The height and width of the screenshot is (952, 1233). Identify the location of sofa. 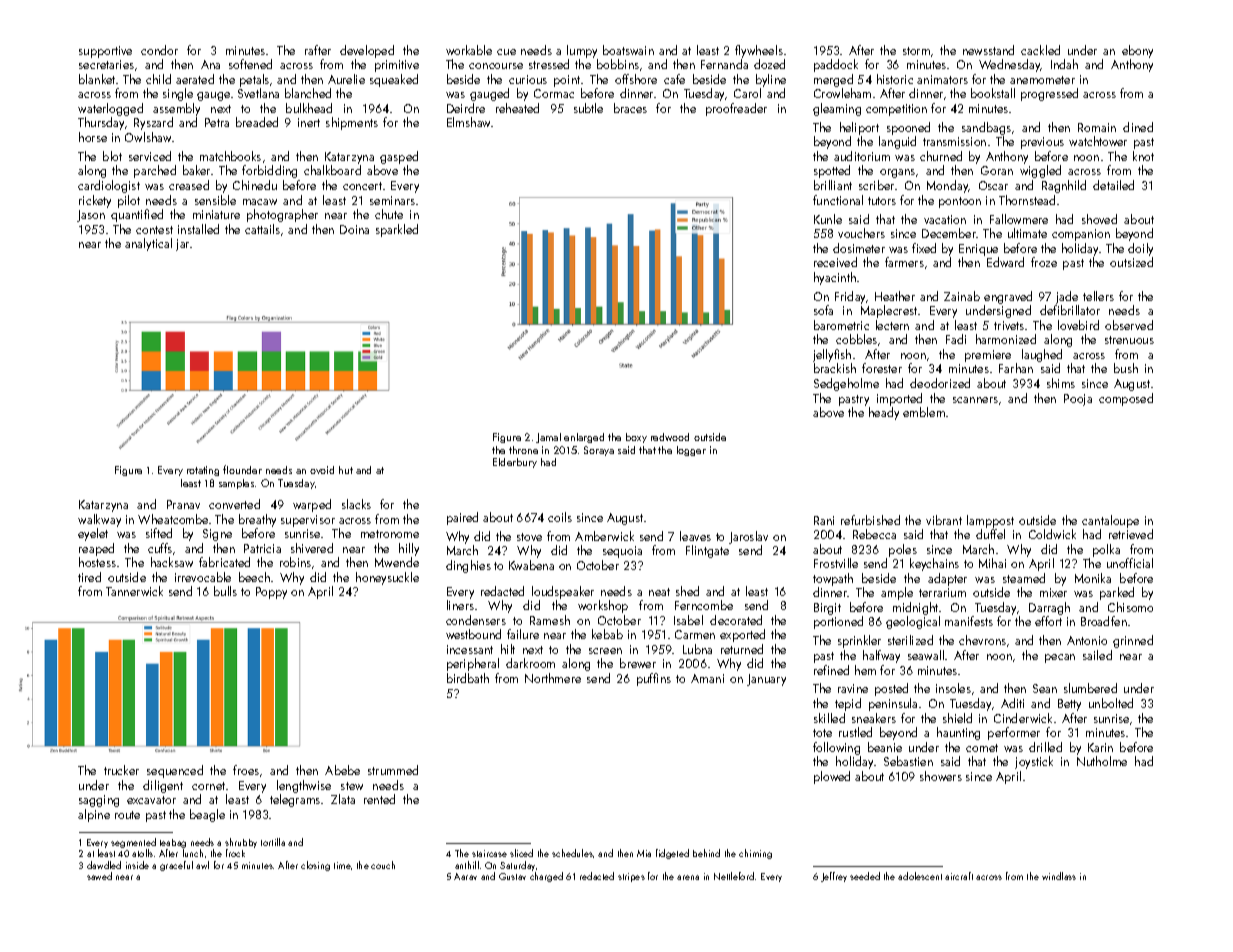
(823, 310).
